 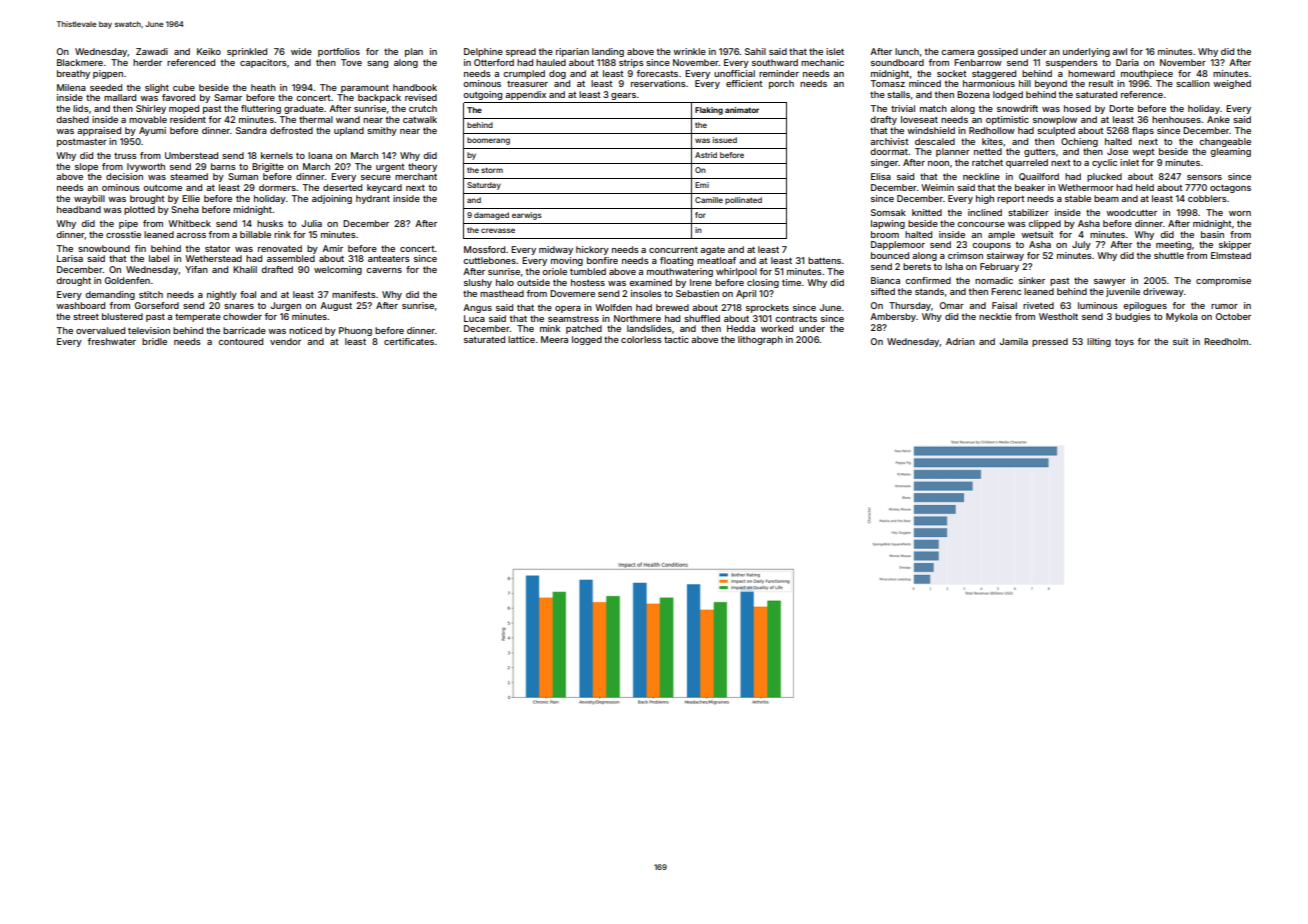 What do you see at coordinates (477, 308) in the screenshot?
I see `Angus` at bounding box center [477, 308].
